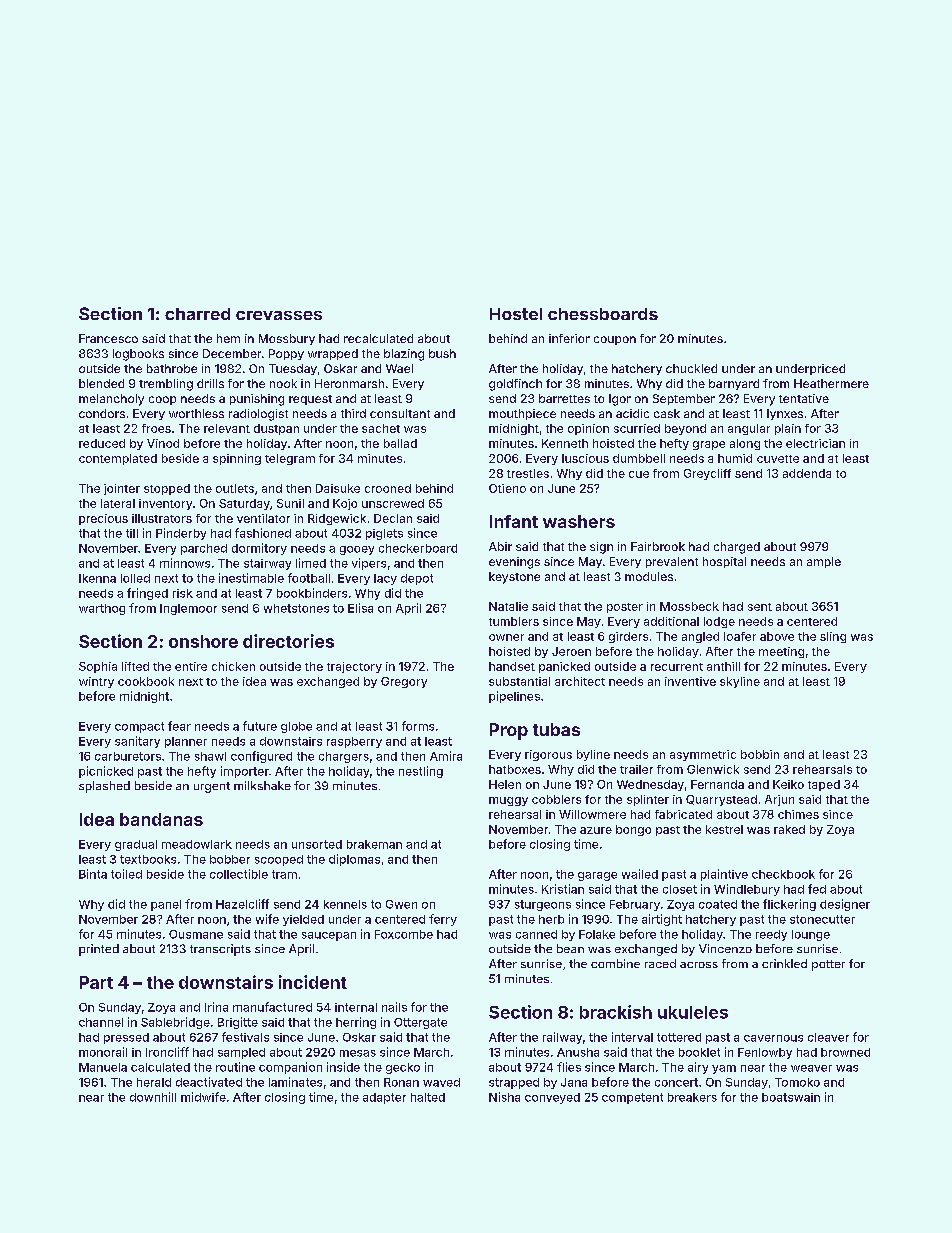  What do you see at coordinates (153, 1097) in the image?
I see `downhill` at bounding box center [153, 1097].
